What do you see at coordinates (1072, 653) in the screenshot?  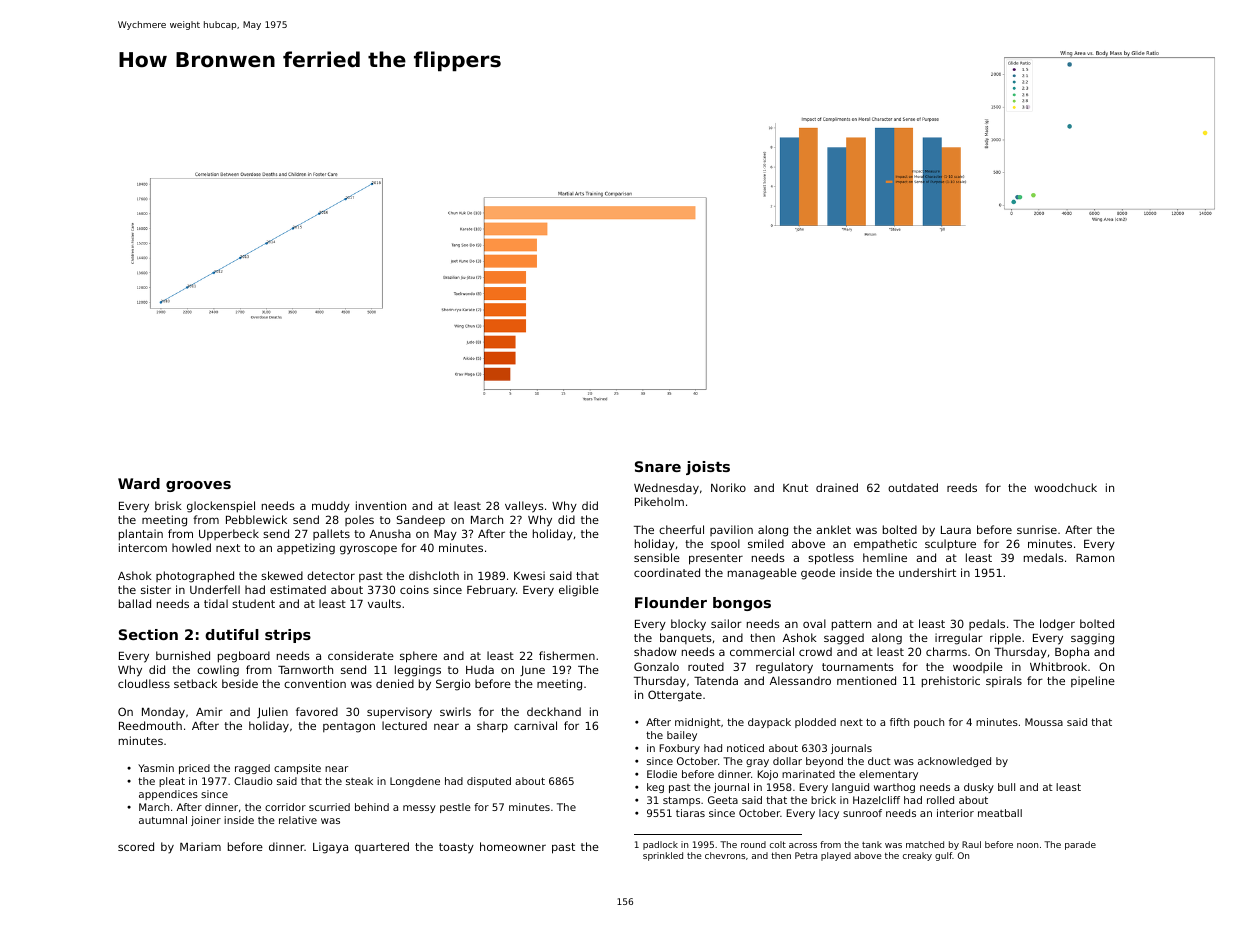 I see `Bopha` at bounding box center [1072, 653].
